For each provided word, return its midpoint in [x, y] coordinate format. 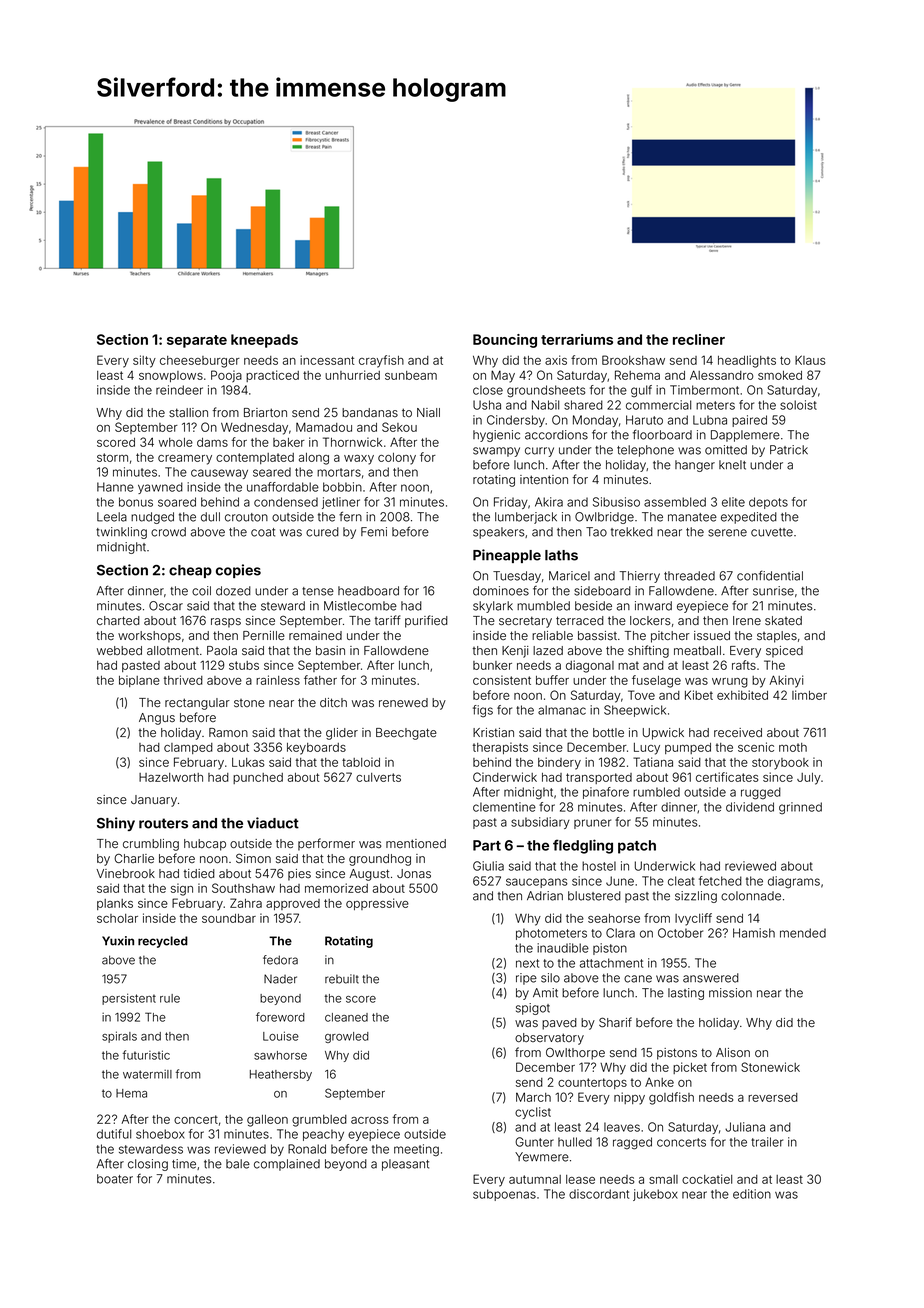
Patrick [789, 450]
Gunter [534, 1142]
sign [182, 889]
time [184, 1164]
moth [793, 747]
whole [176, 442]
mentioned [416, 843]
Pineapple [507, 556]
